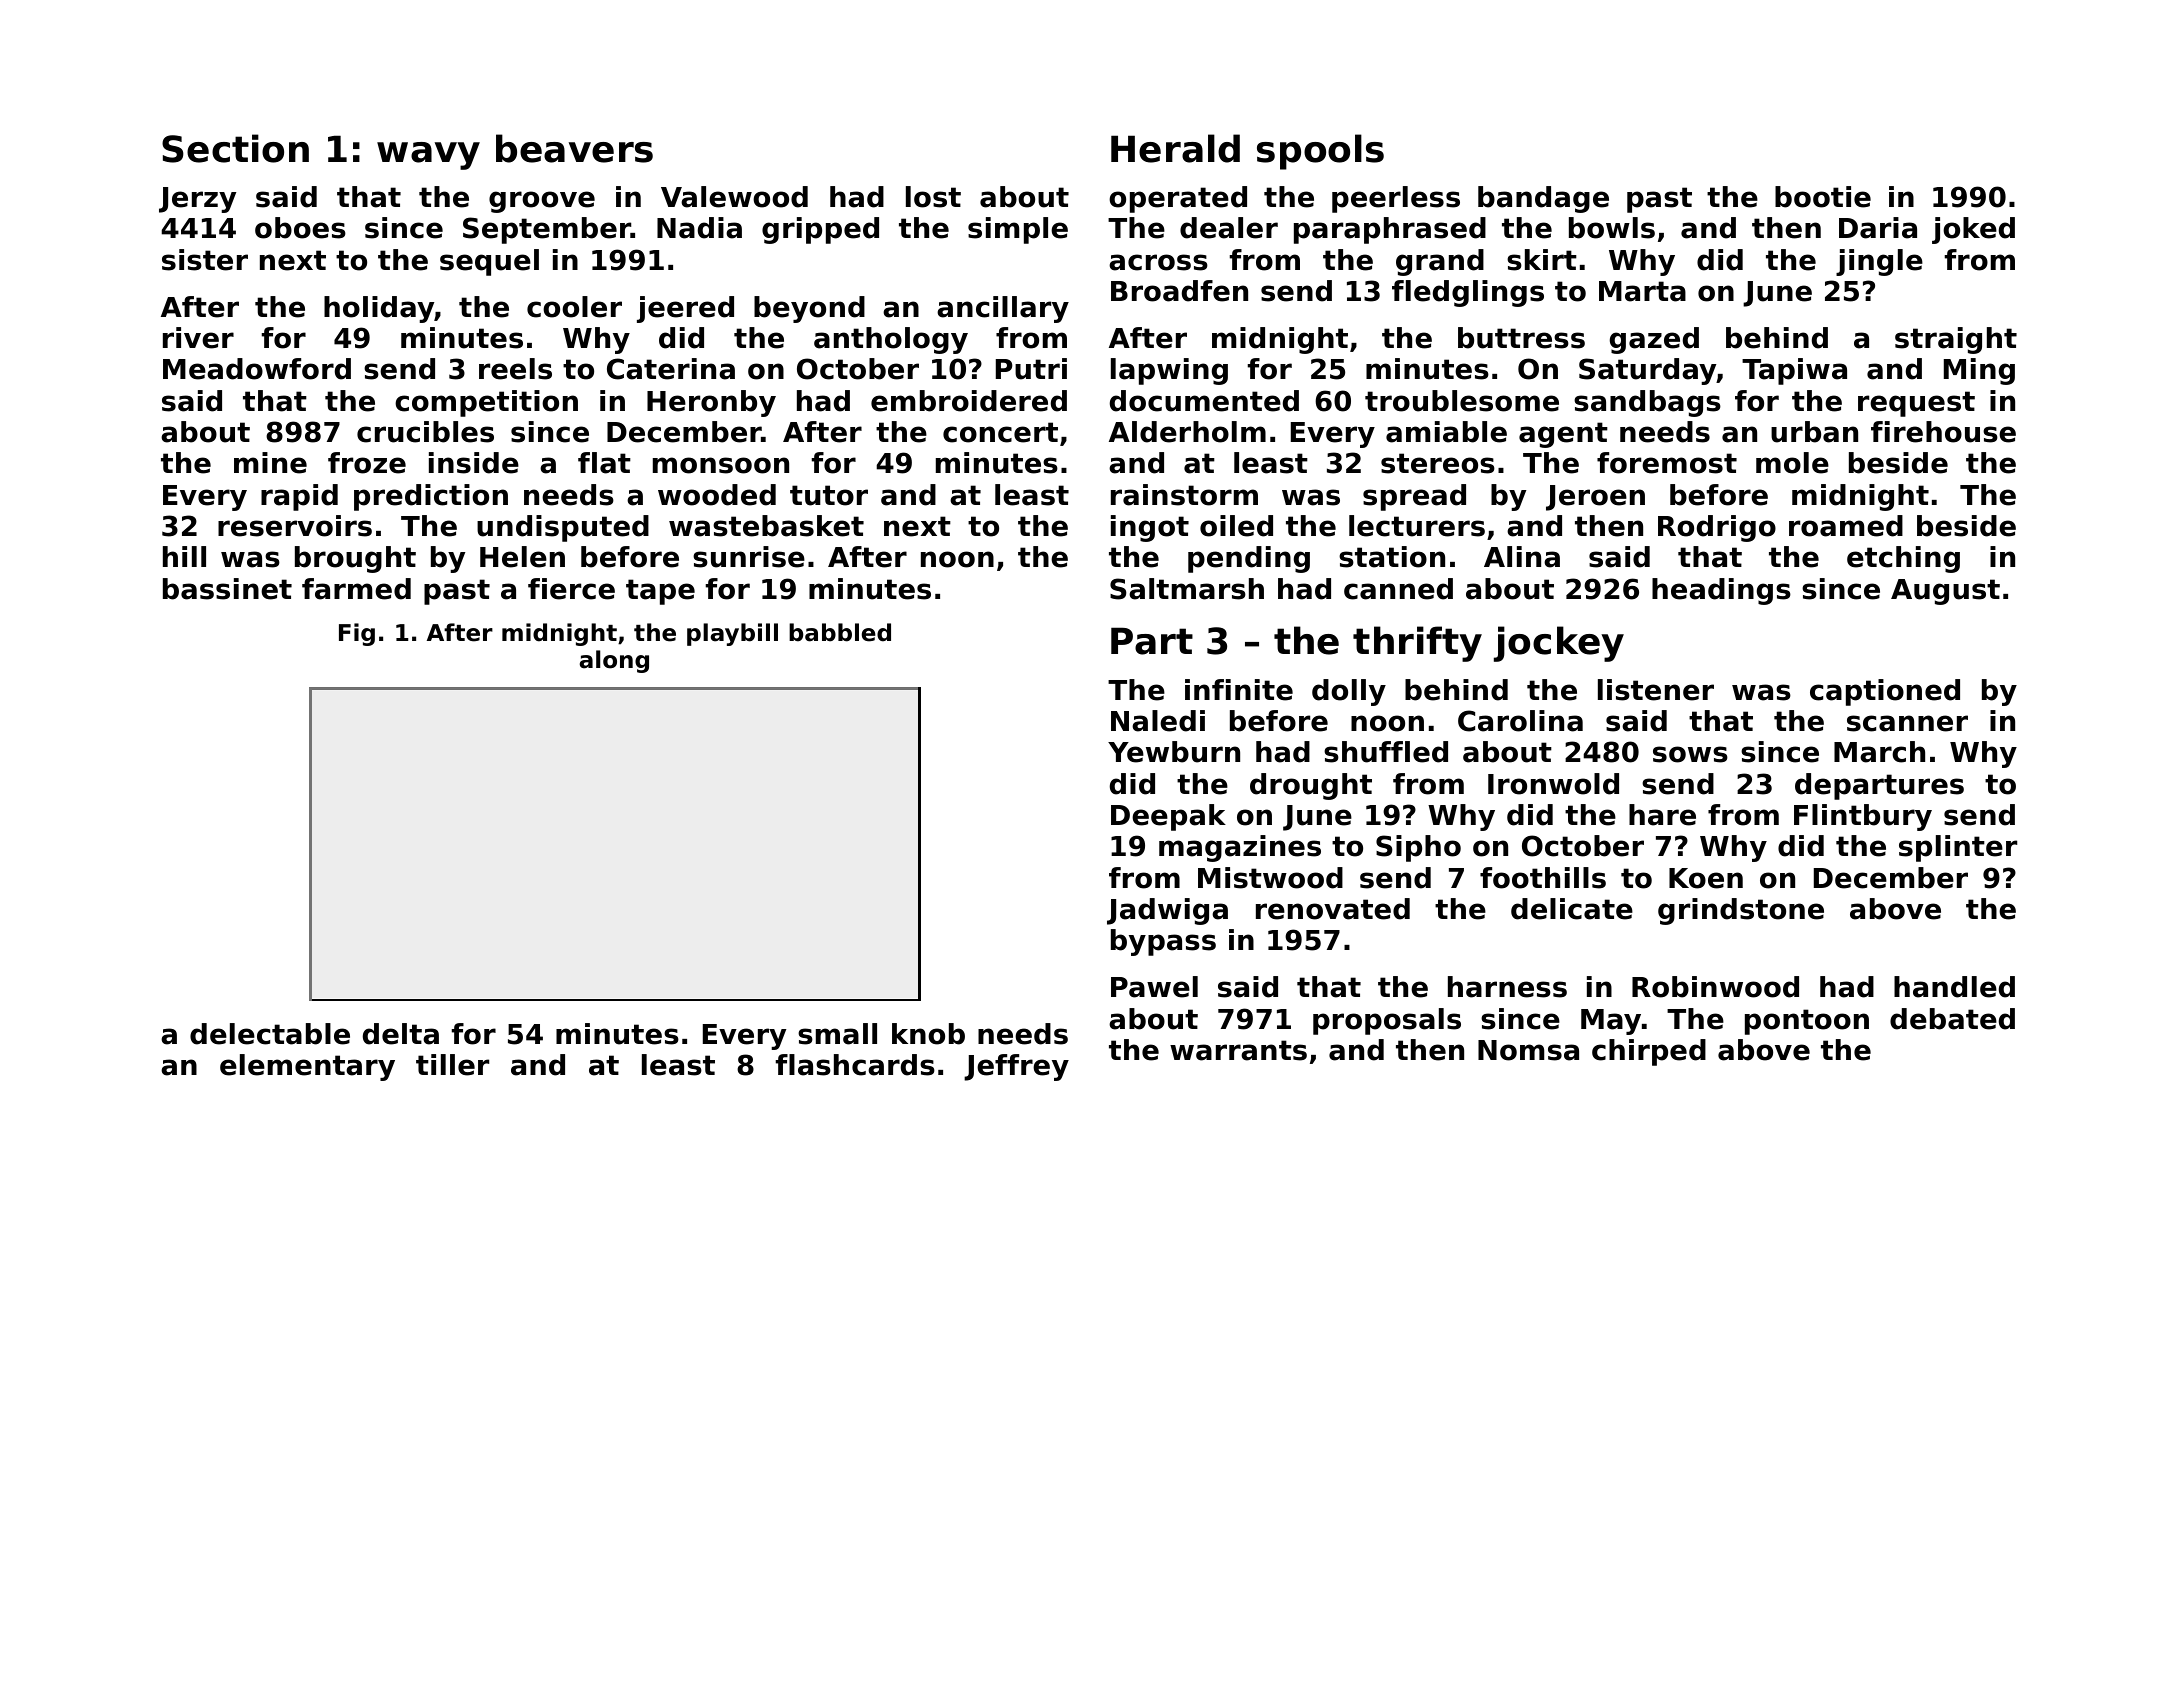 The image size is (2178, 1683). Describe the element at coordinates (489, 262) in the document. I see `sequel` at that location.
